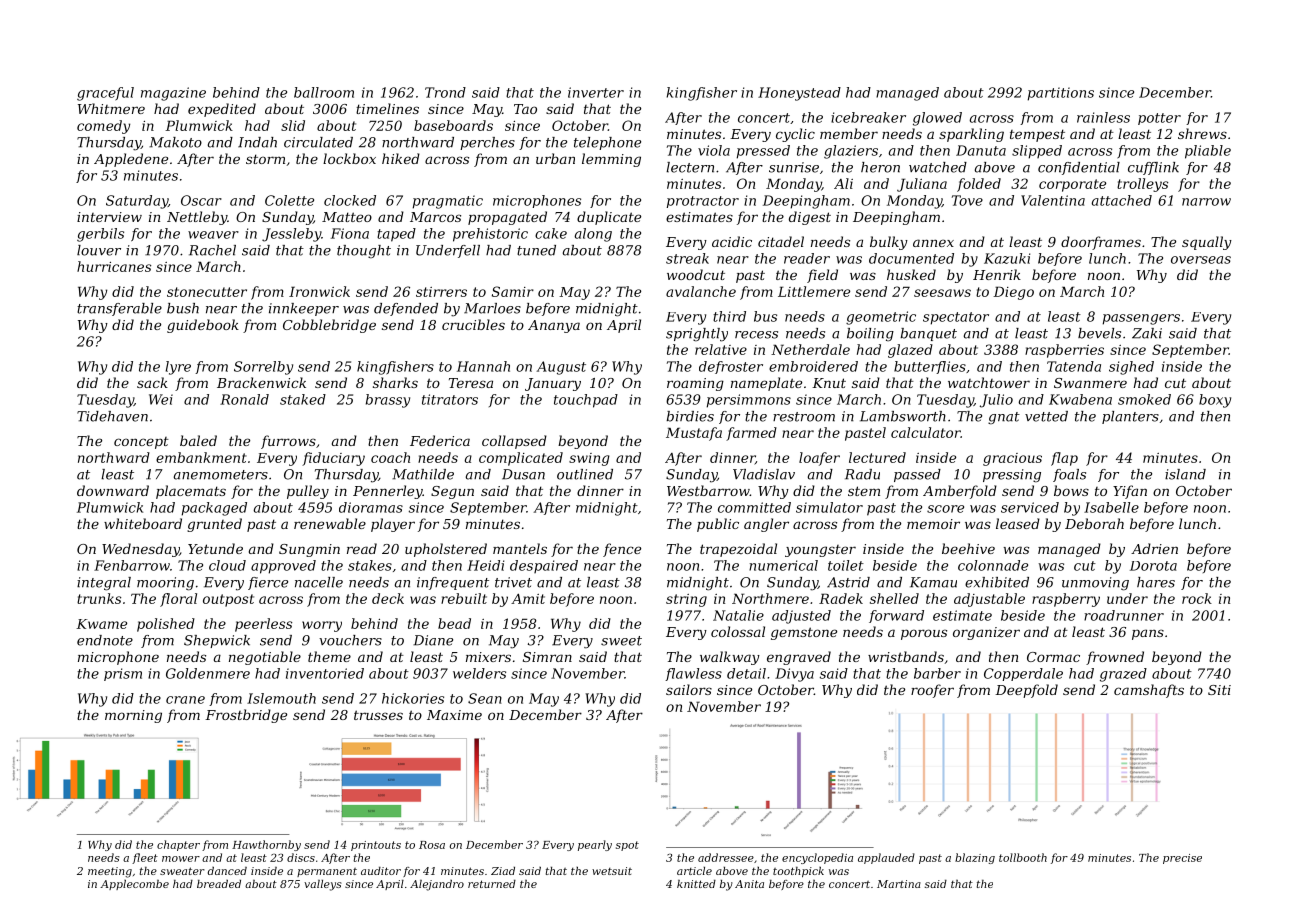 Image resolution: width=1308 pixels, height=924 pixels. I want to click on swing, so click(589, 459).
